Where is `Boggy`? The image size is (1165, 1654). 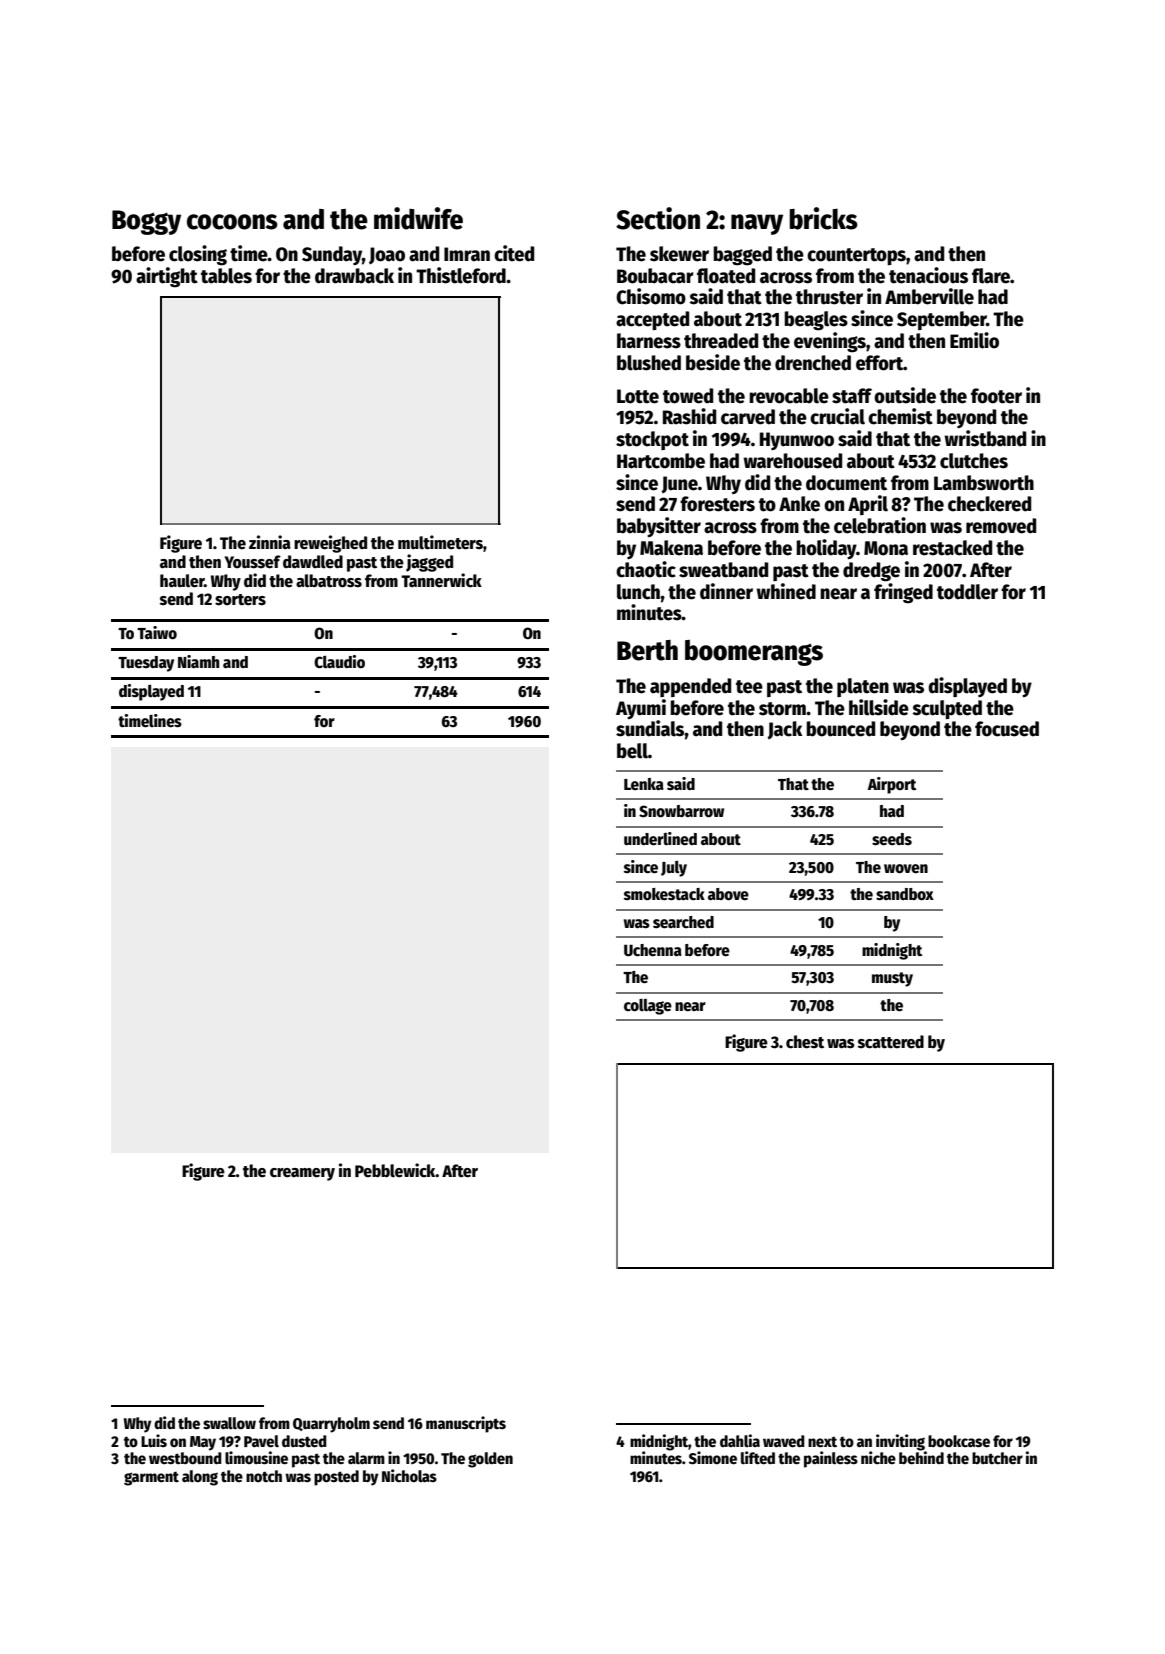 Boggy is located at coordinates (146, 222).
